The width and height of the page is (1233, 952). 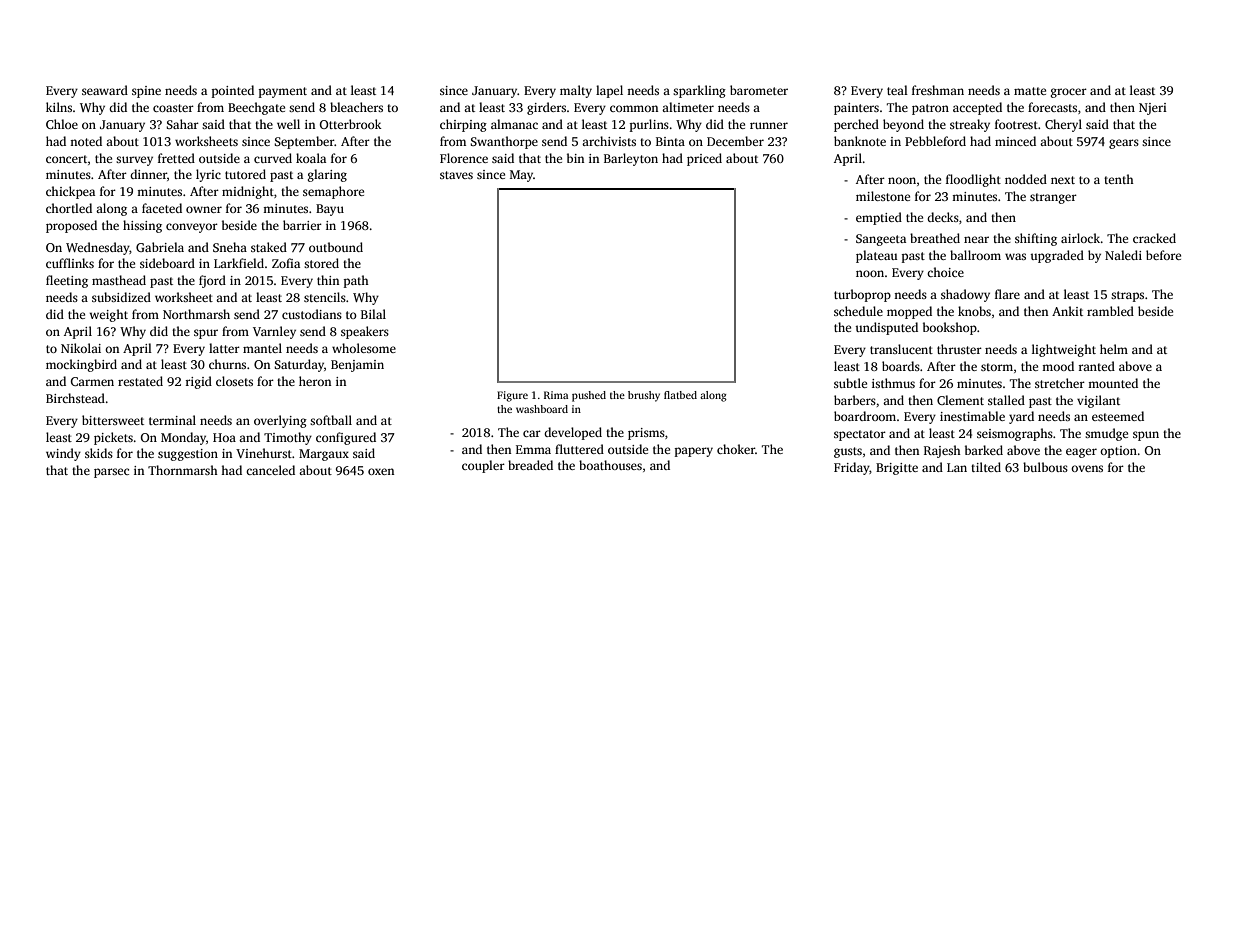 I want to click on Naledi, so click(x=1123, y=255).
